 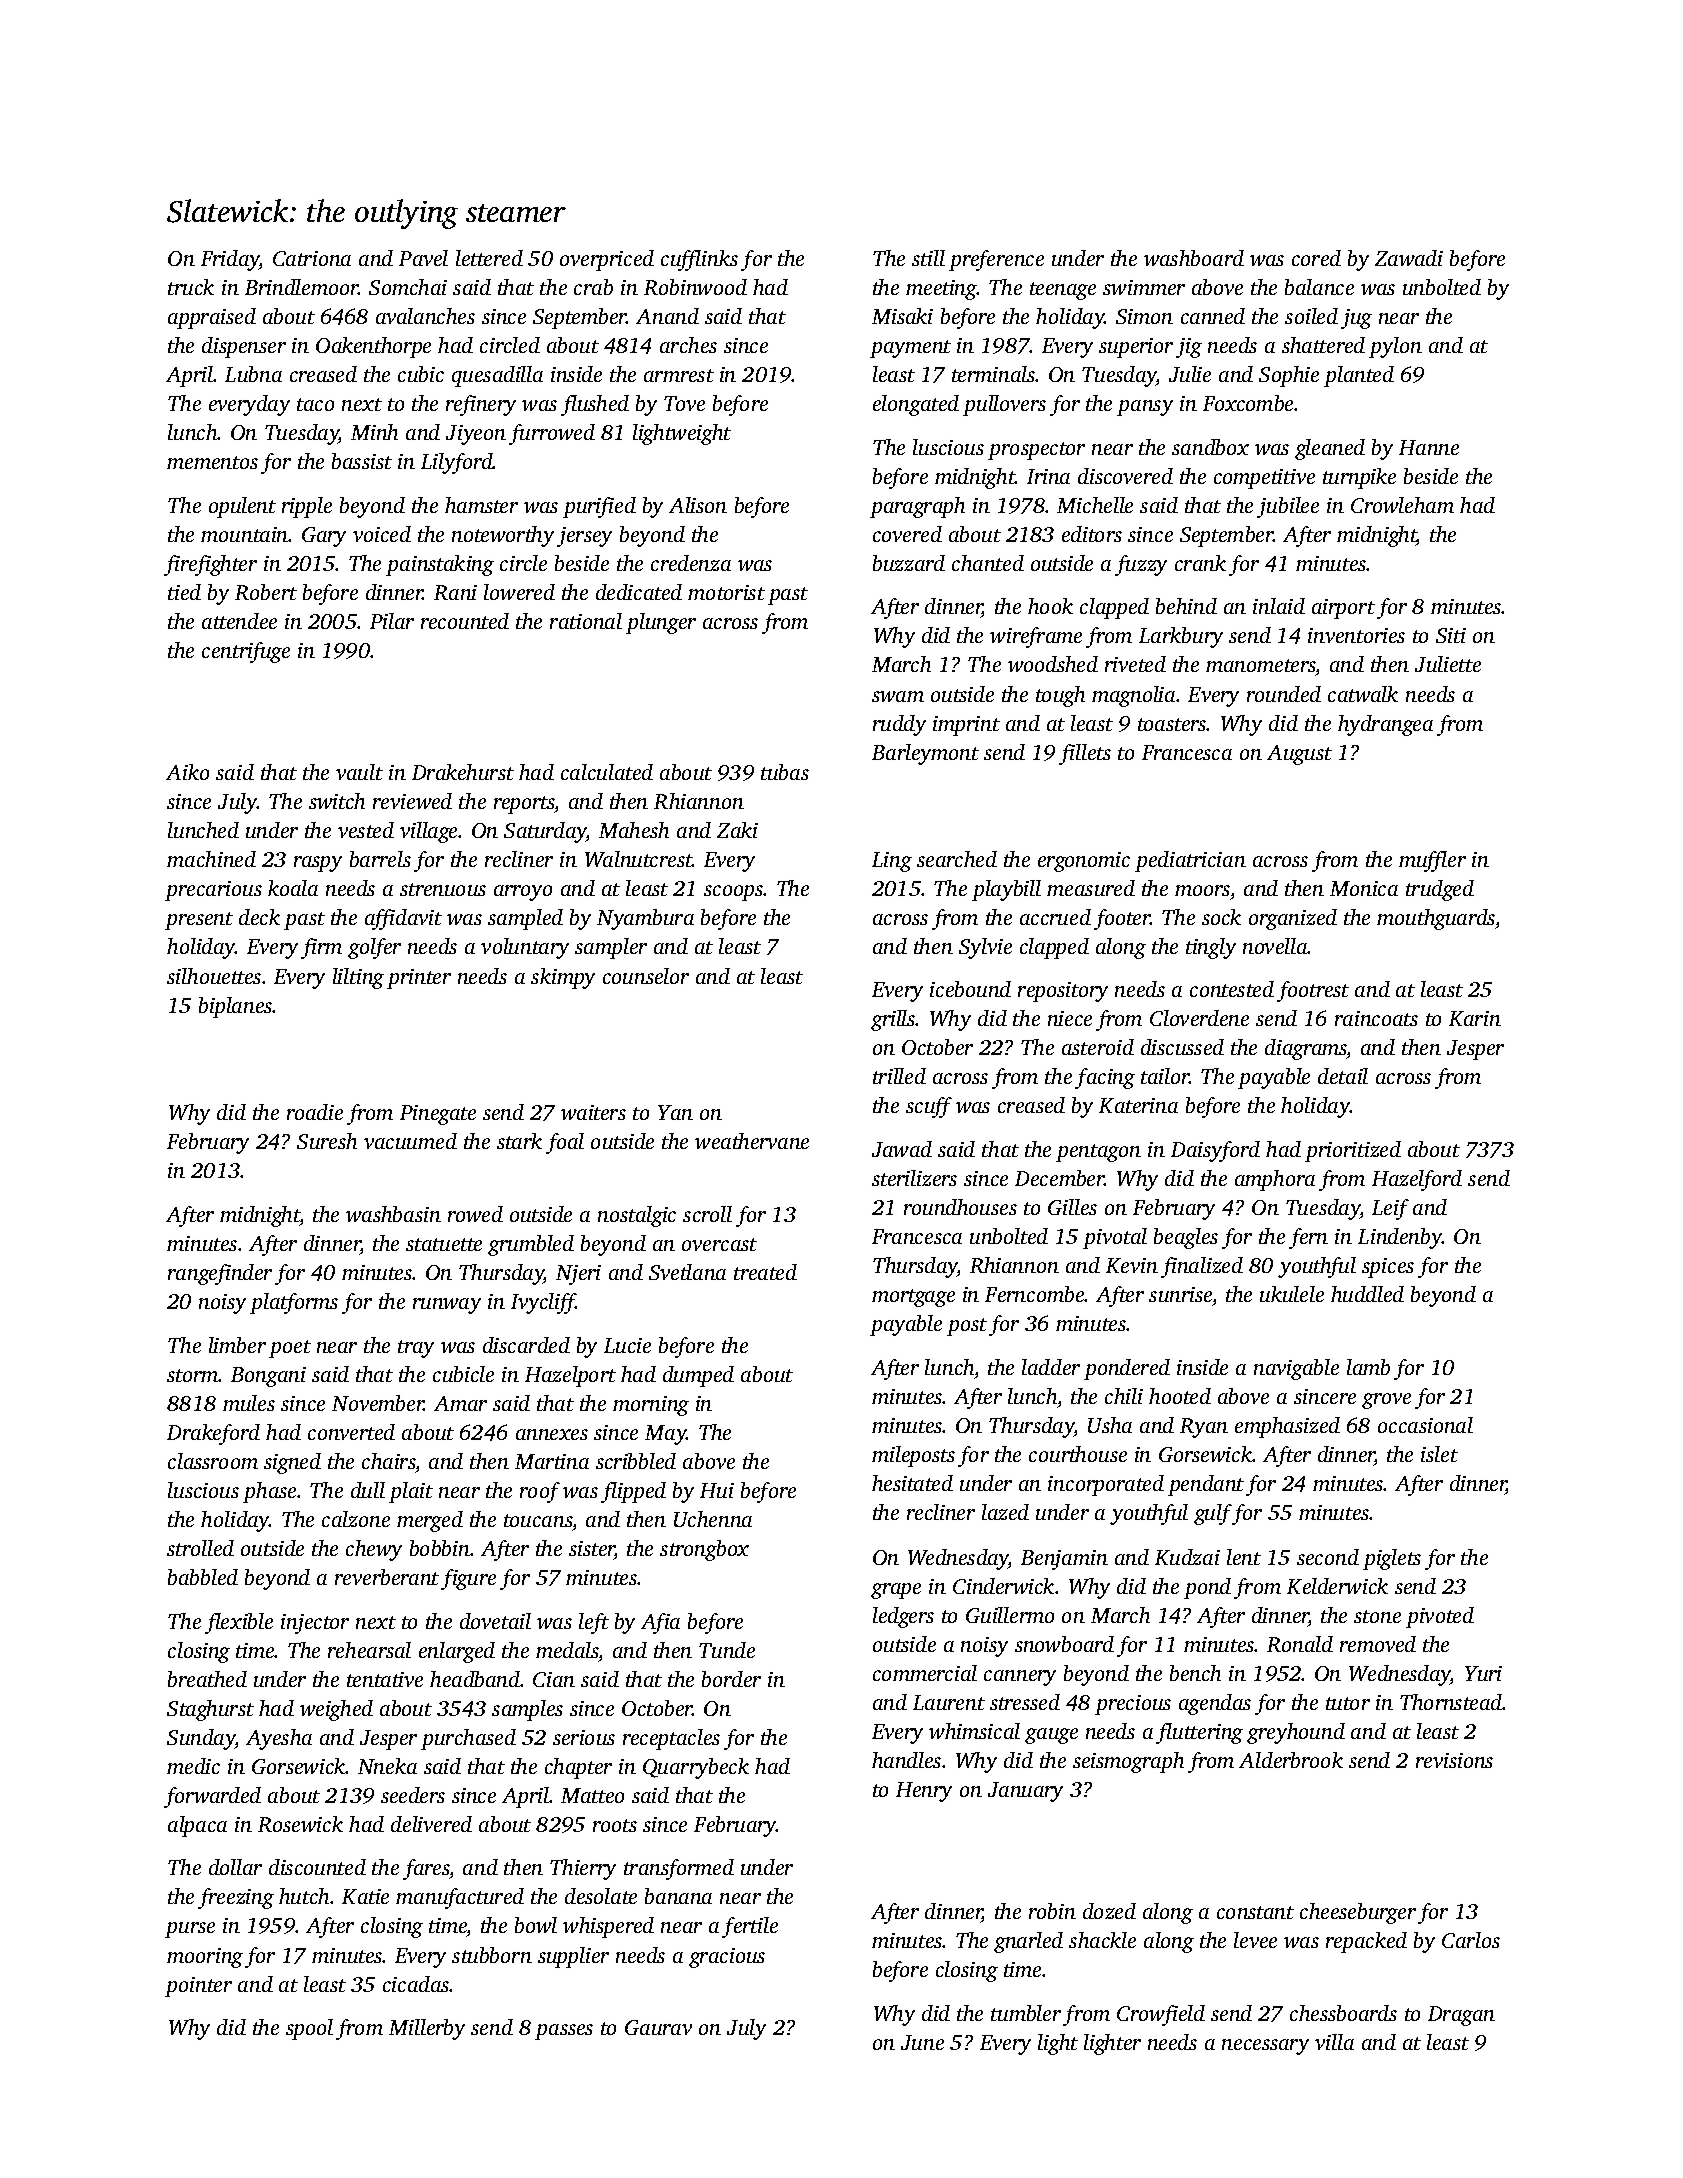 What do you see at coordinates (1264, 479) in the screenshot?
I see `competitive` at bounding box center [1264, 479].
